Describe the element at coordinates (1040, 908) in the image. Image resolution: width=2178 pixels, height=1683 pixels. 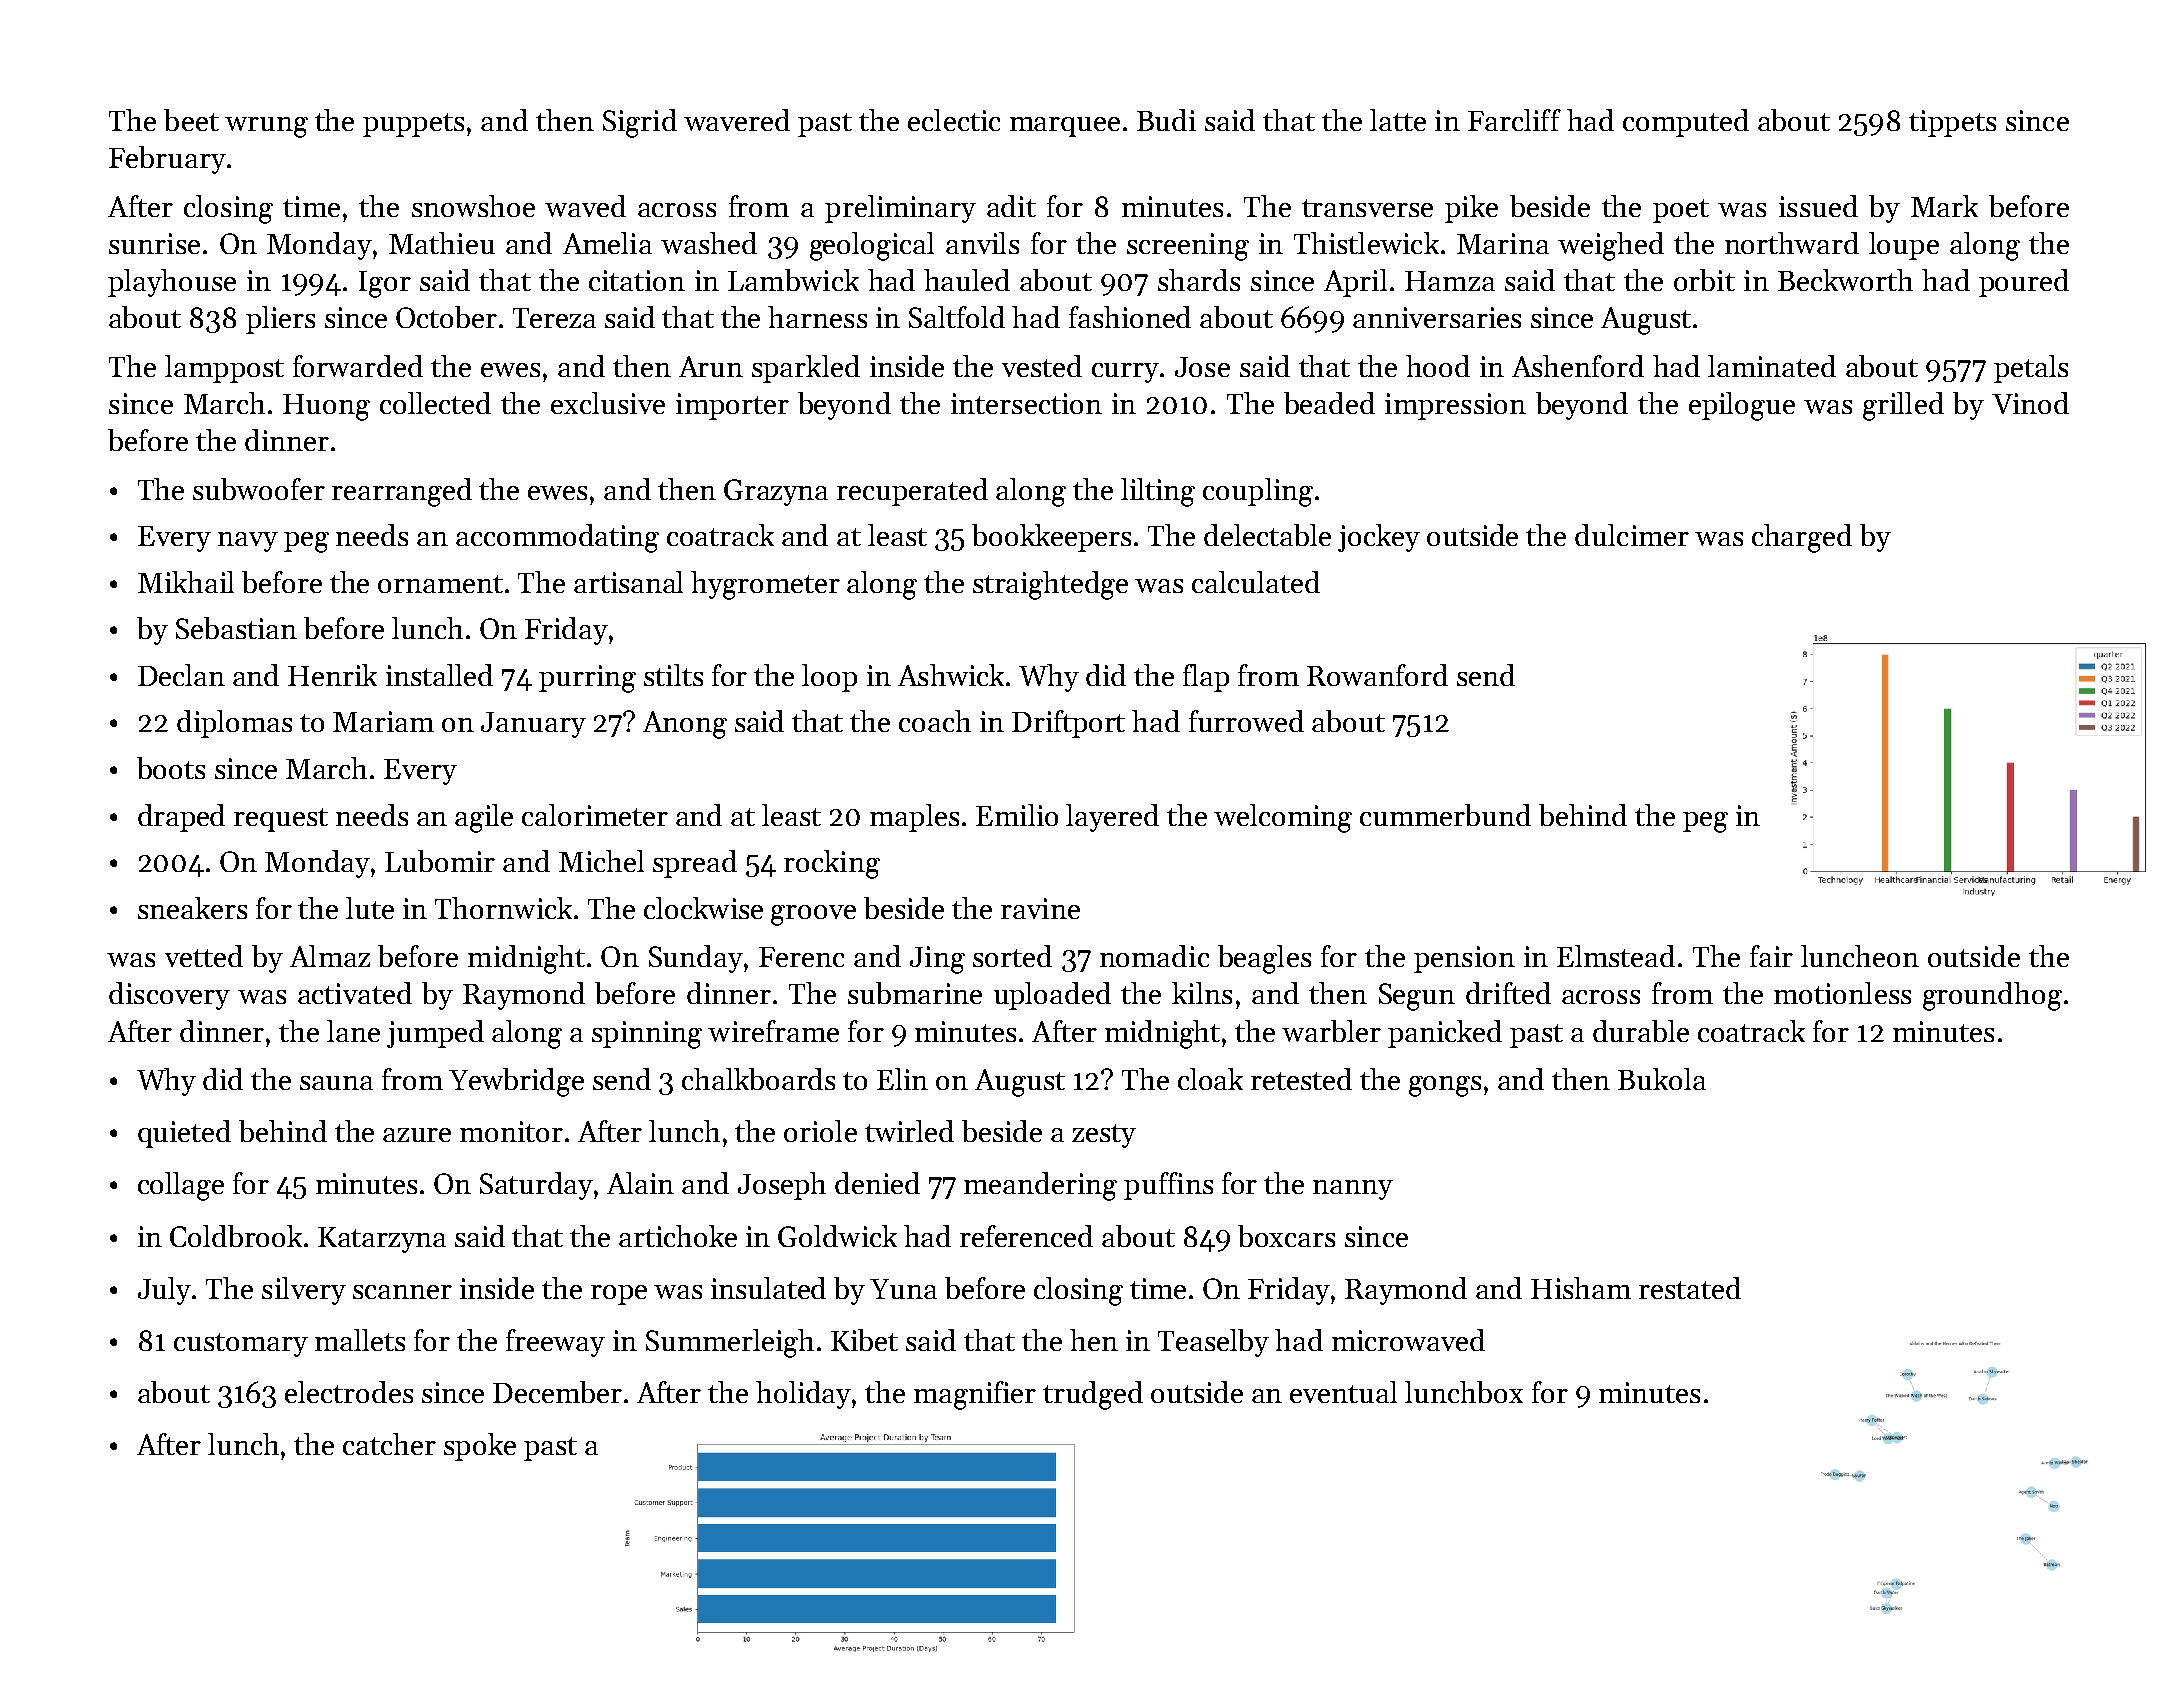
I see `ravine` at that location.
